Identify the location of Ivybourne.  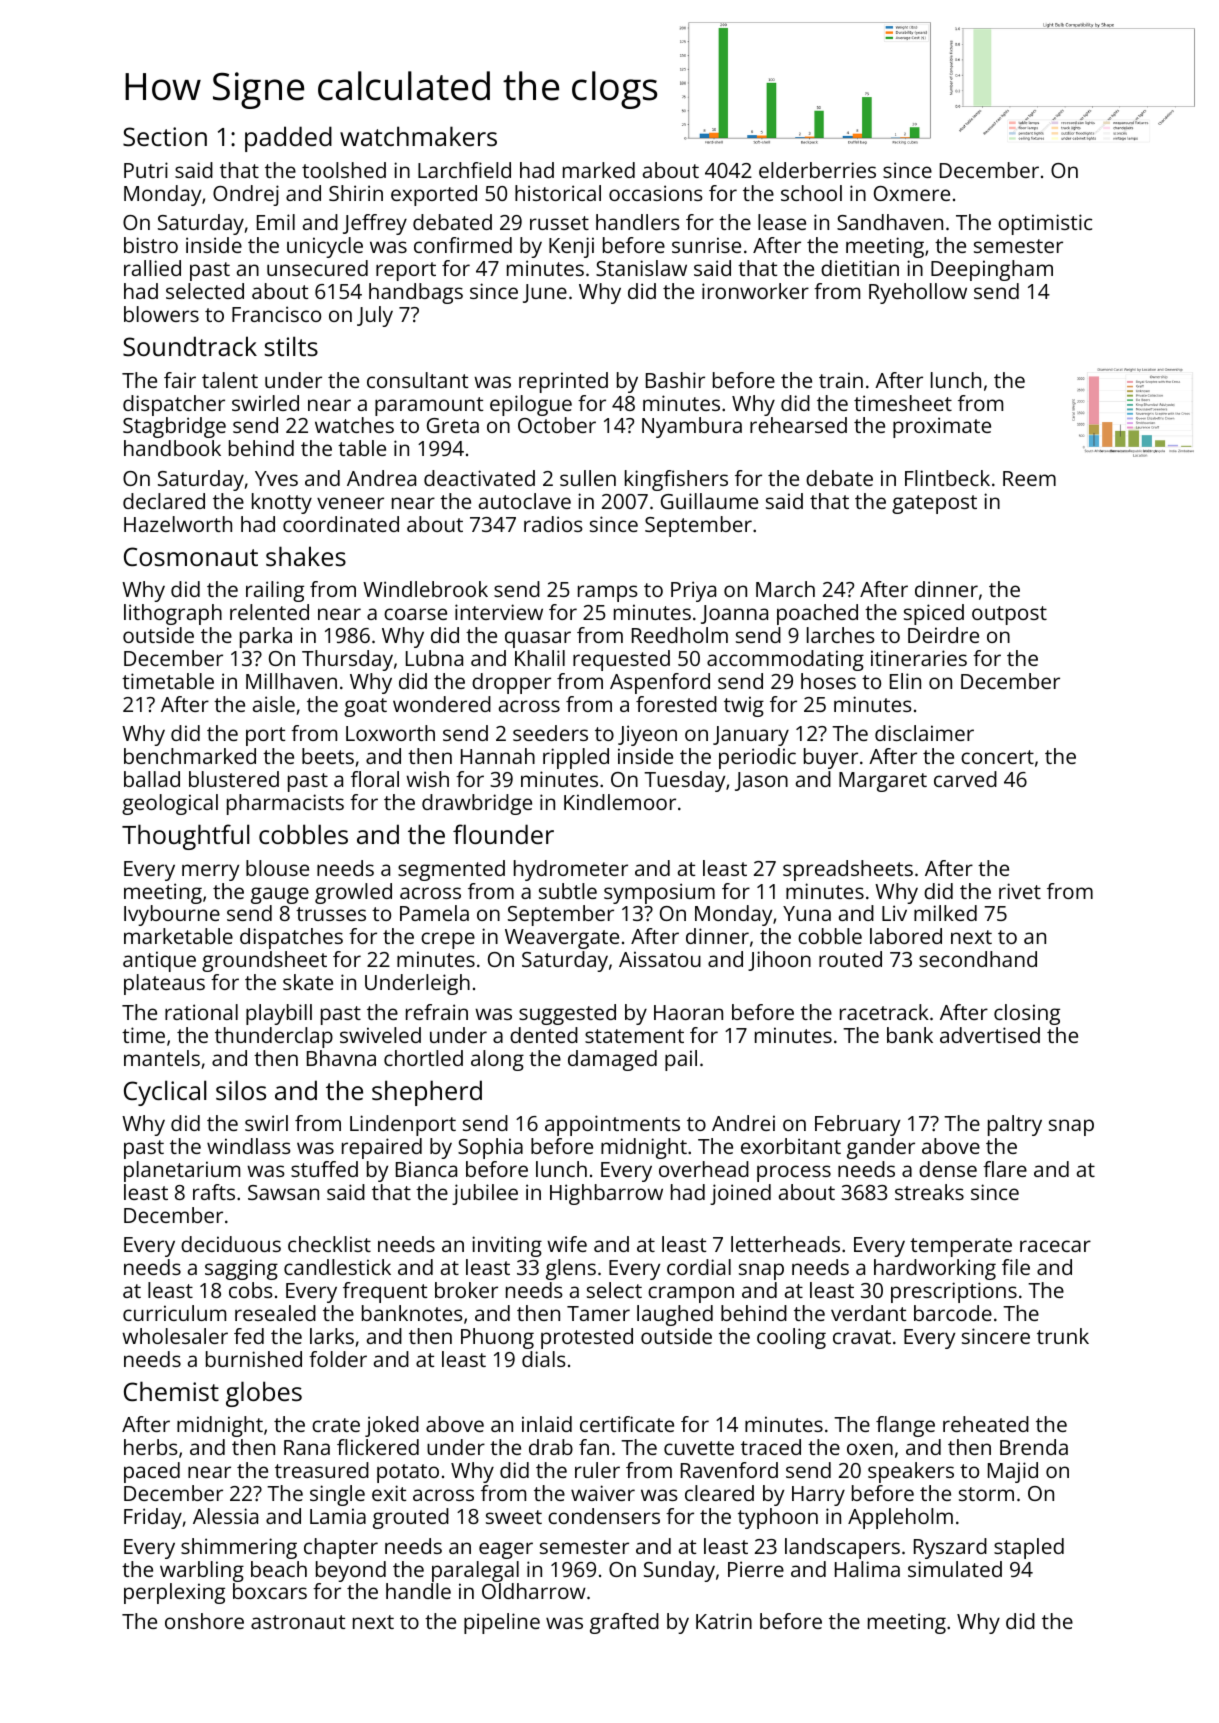
(172, 915).
